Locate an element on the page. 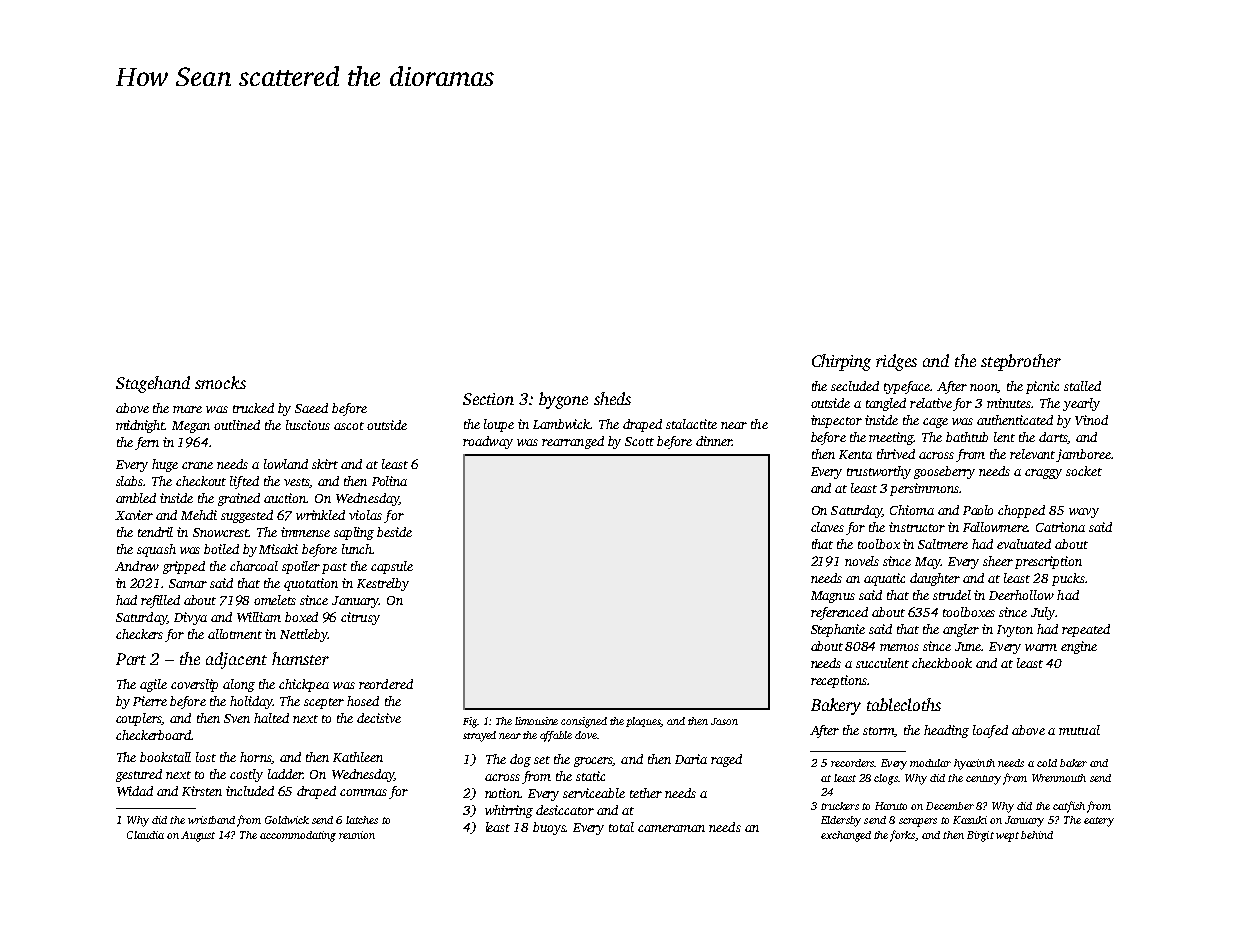 The width and height of the image is (1233, 952). smocks is located at coordinates (220, 382).
